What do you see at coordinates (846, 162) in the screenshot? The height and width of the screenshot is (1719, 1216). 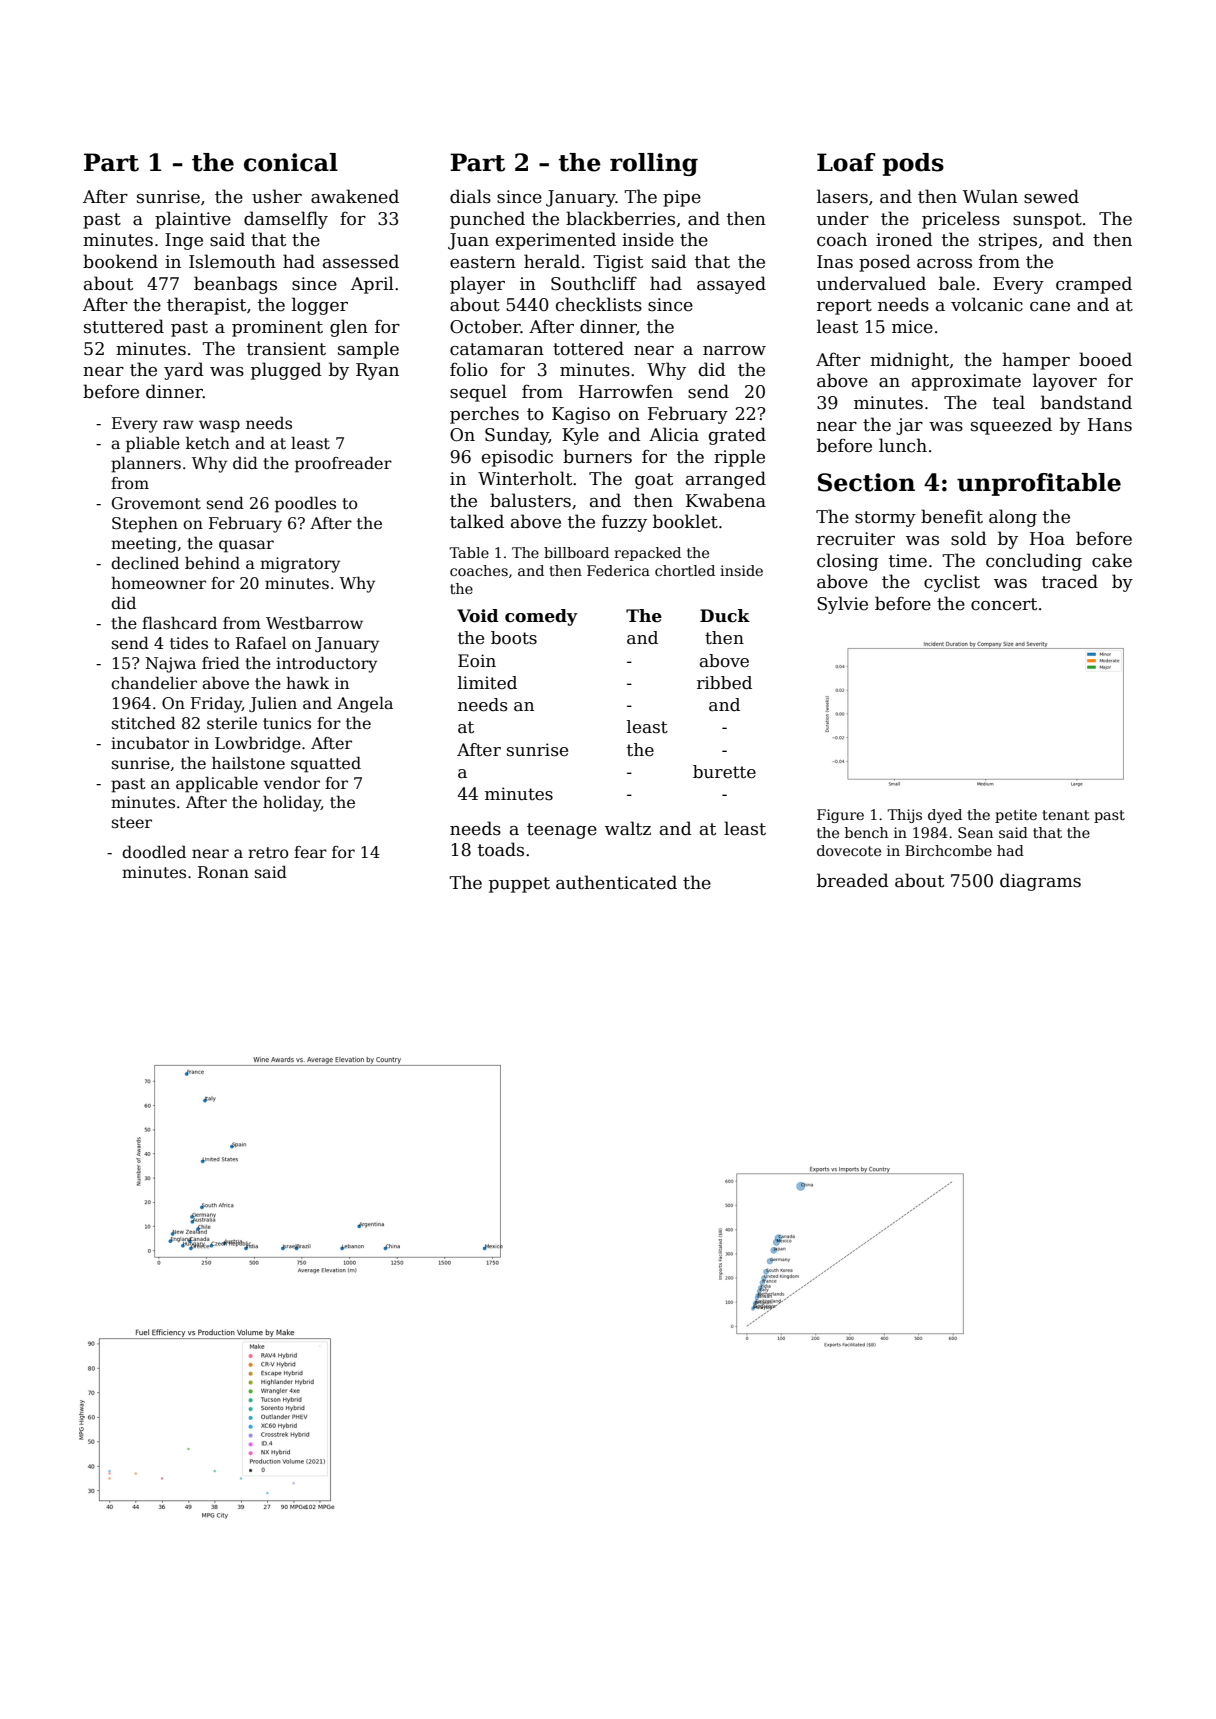 I see `Loaf` at bounding box center [846, 162].
